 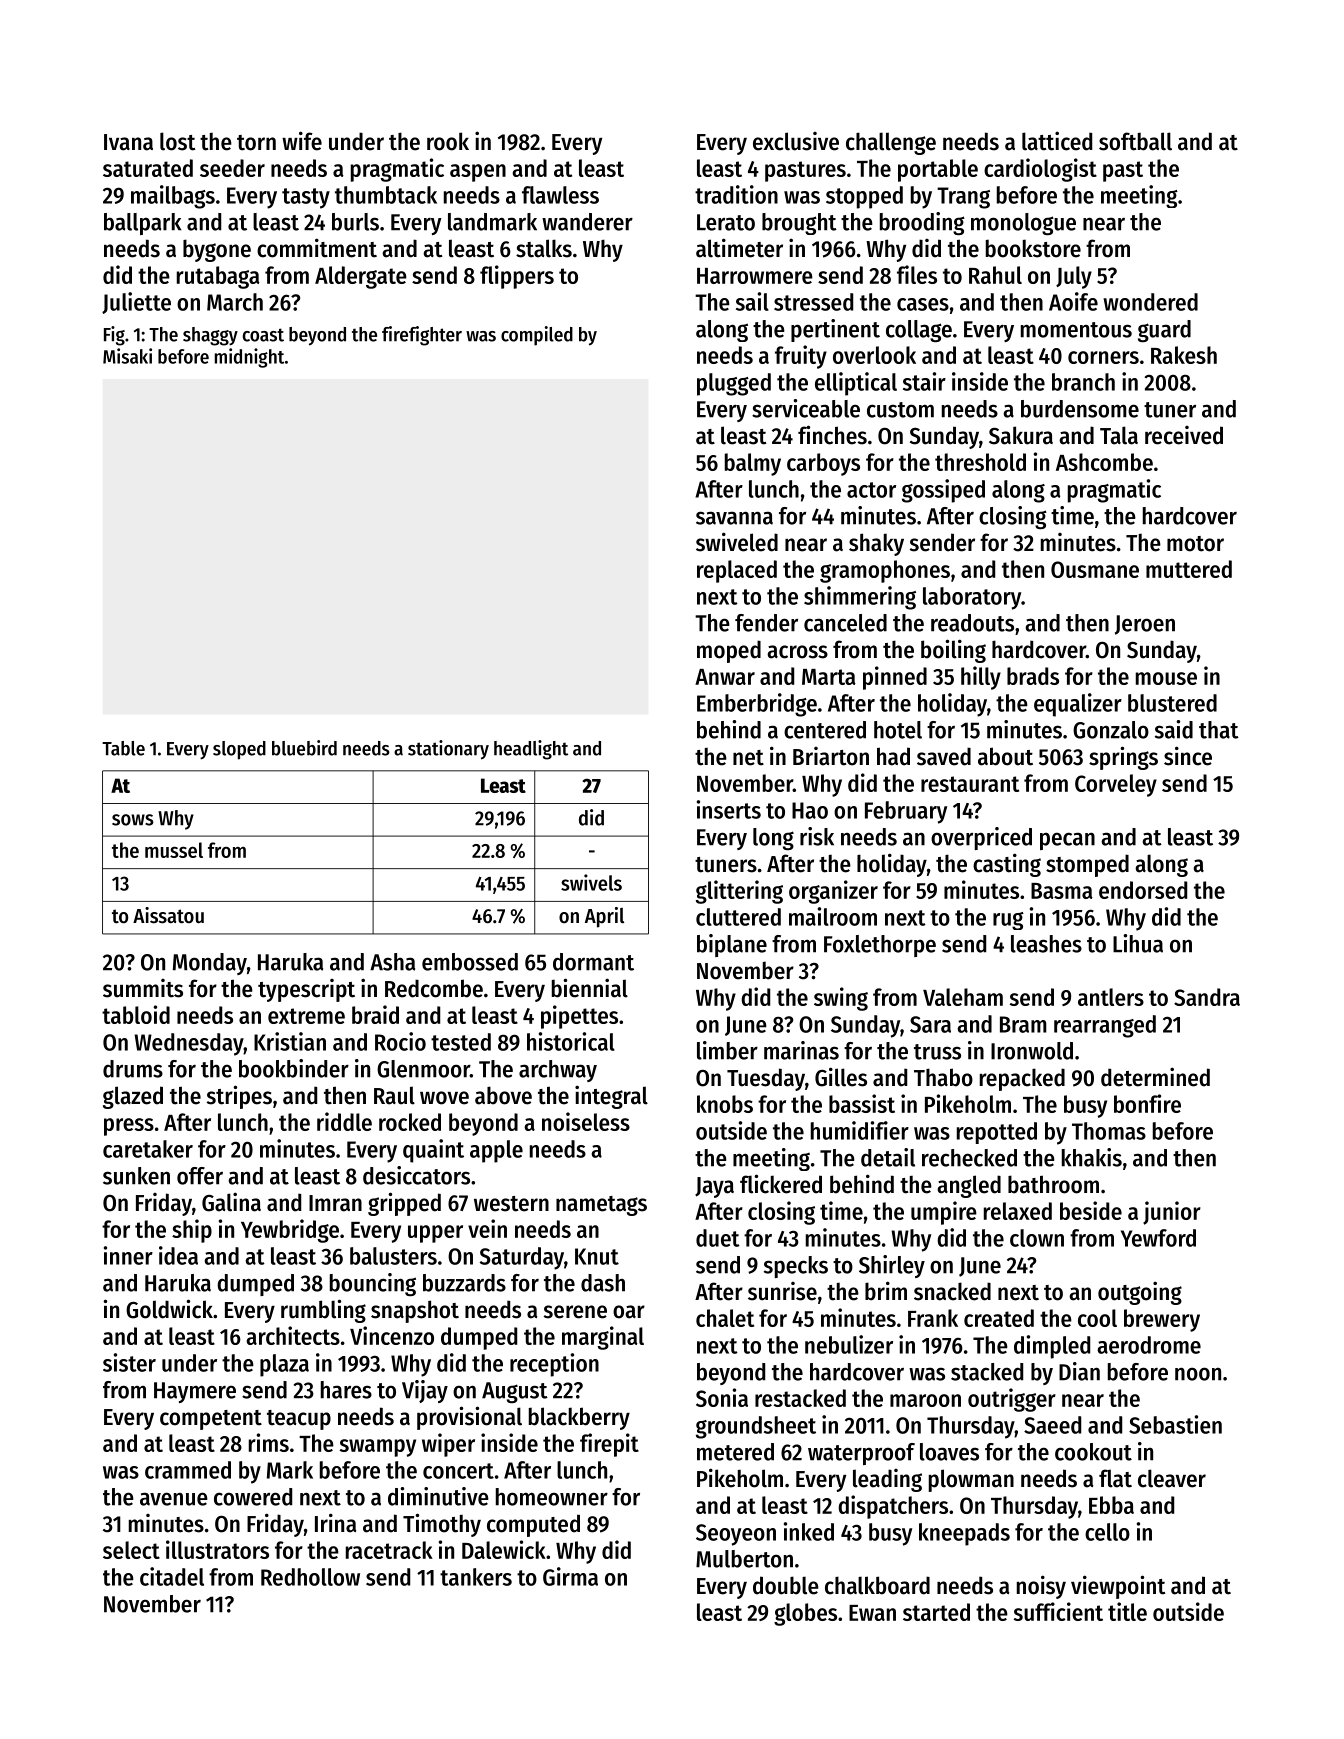 What do you see at coordinates (919, 331) in the document?
I see `collage` at bounding box center [919, 331].
